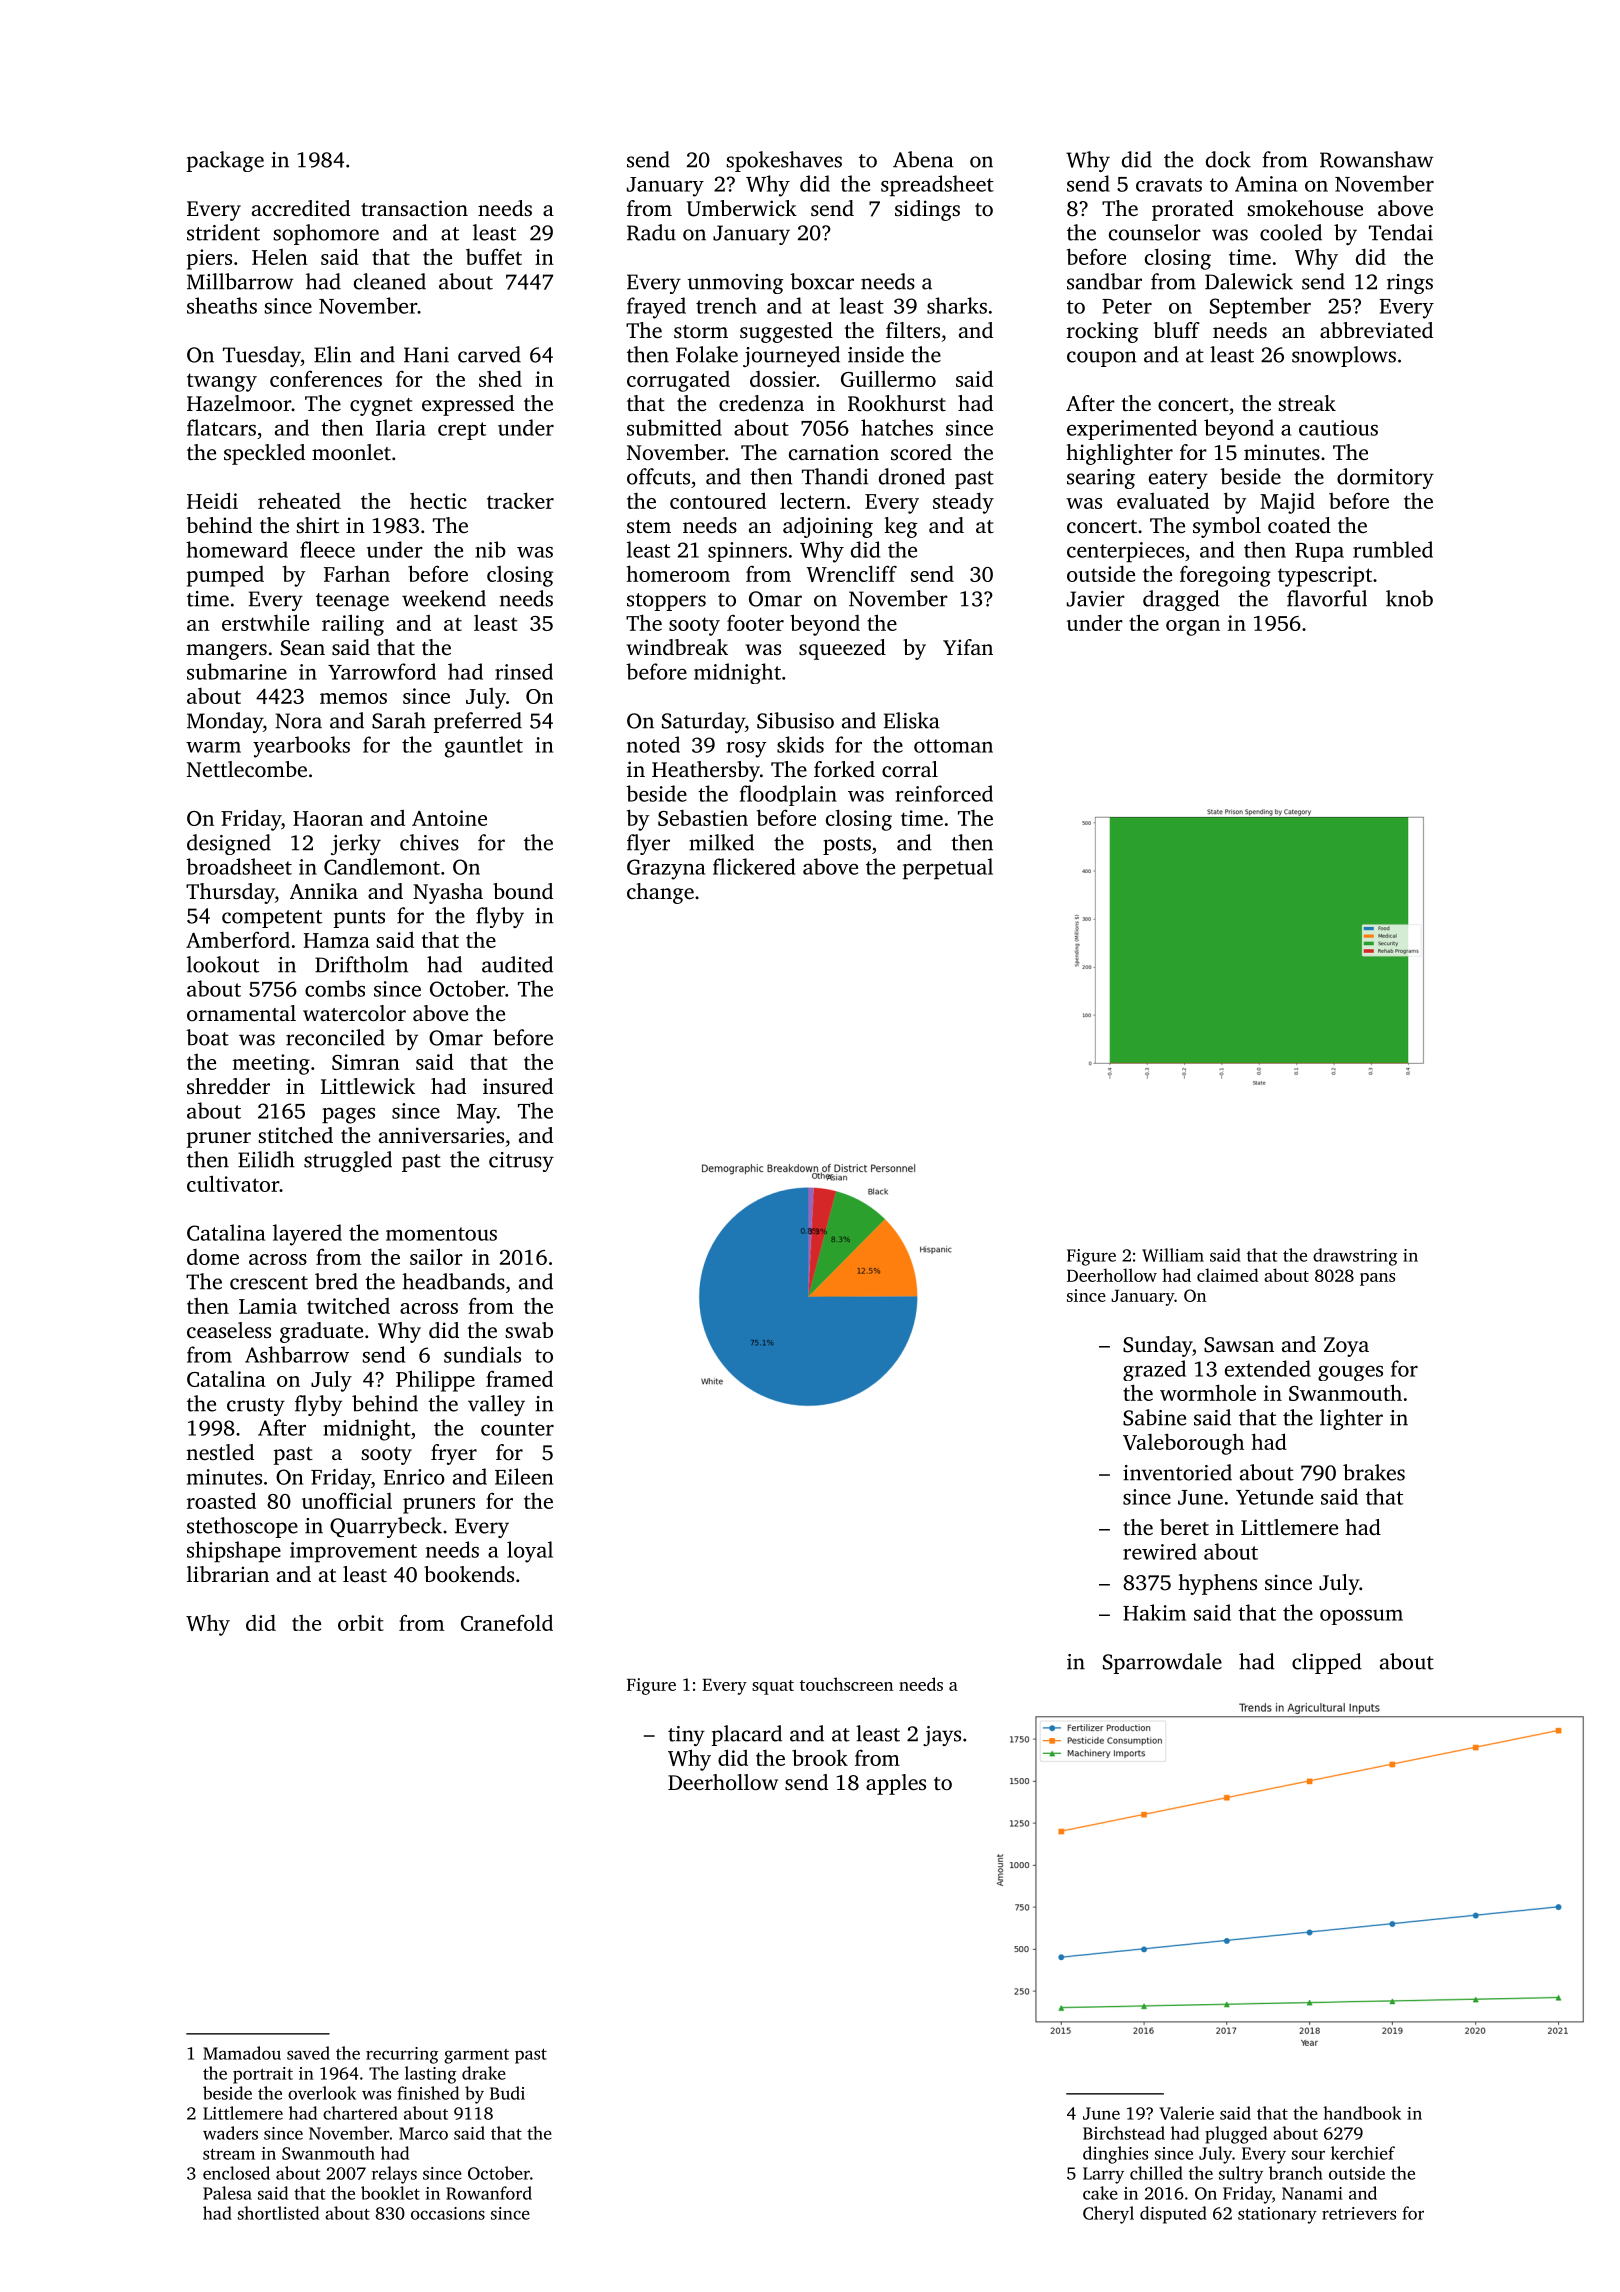  What do you see at coordinates (223, 232) in the image?
I see `strident` at bounding box center [223, 232].
